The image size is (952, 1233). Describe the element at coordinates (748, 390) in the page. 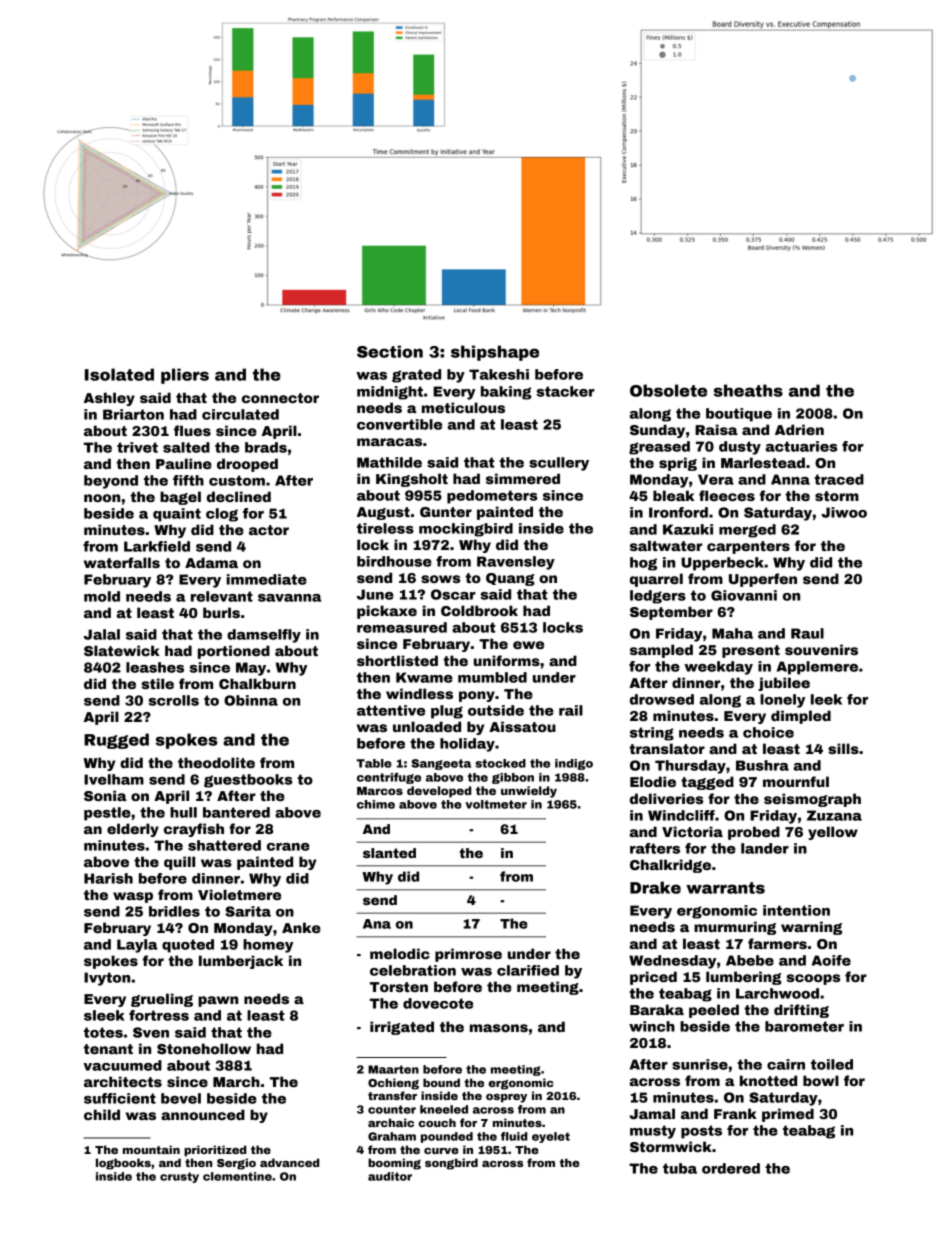

I see `sheaths` at that location.
